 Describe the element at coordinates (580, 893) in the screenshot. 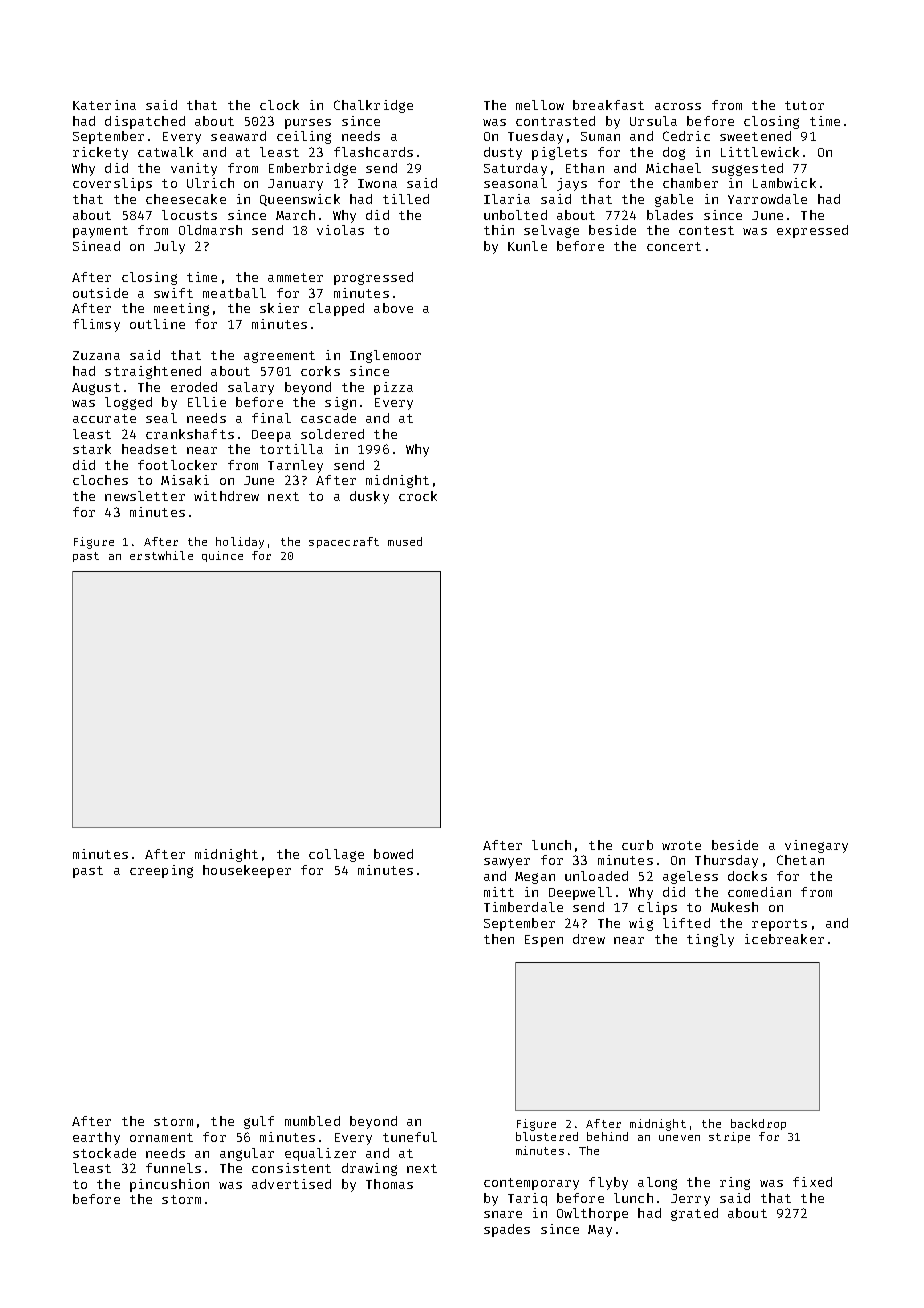

I see `Deepwell` at that location.
